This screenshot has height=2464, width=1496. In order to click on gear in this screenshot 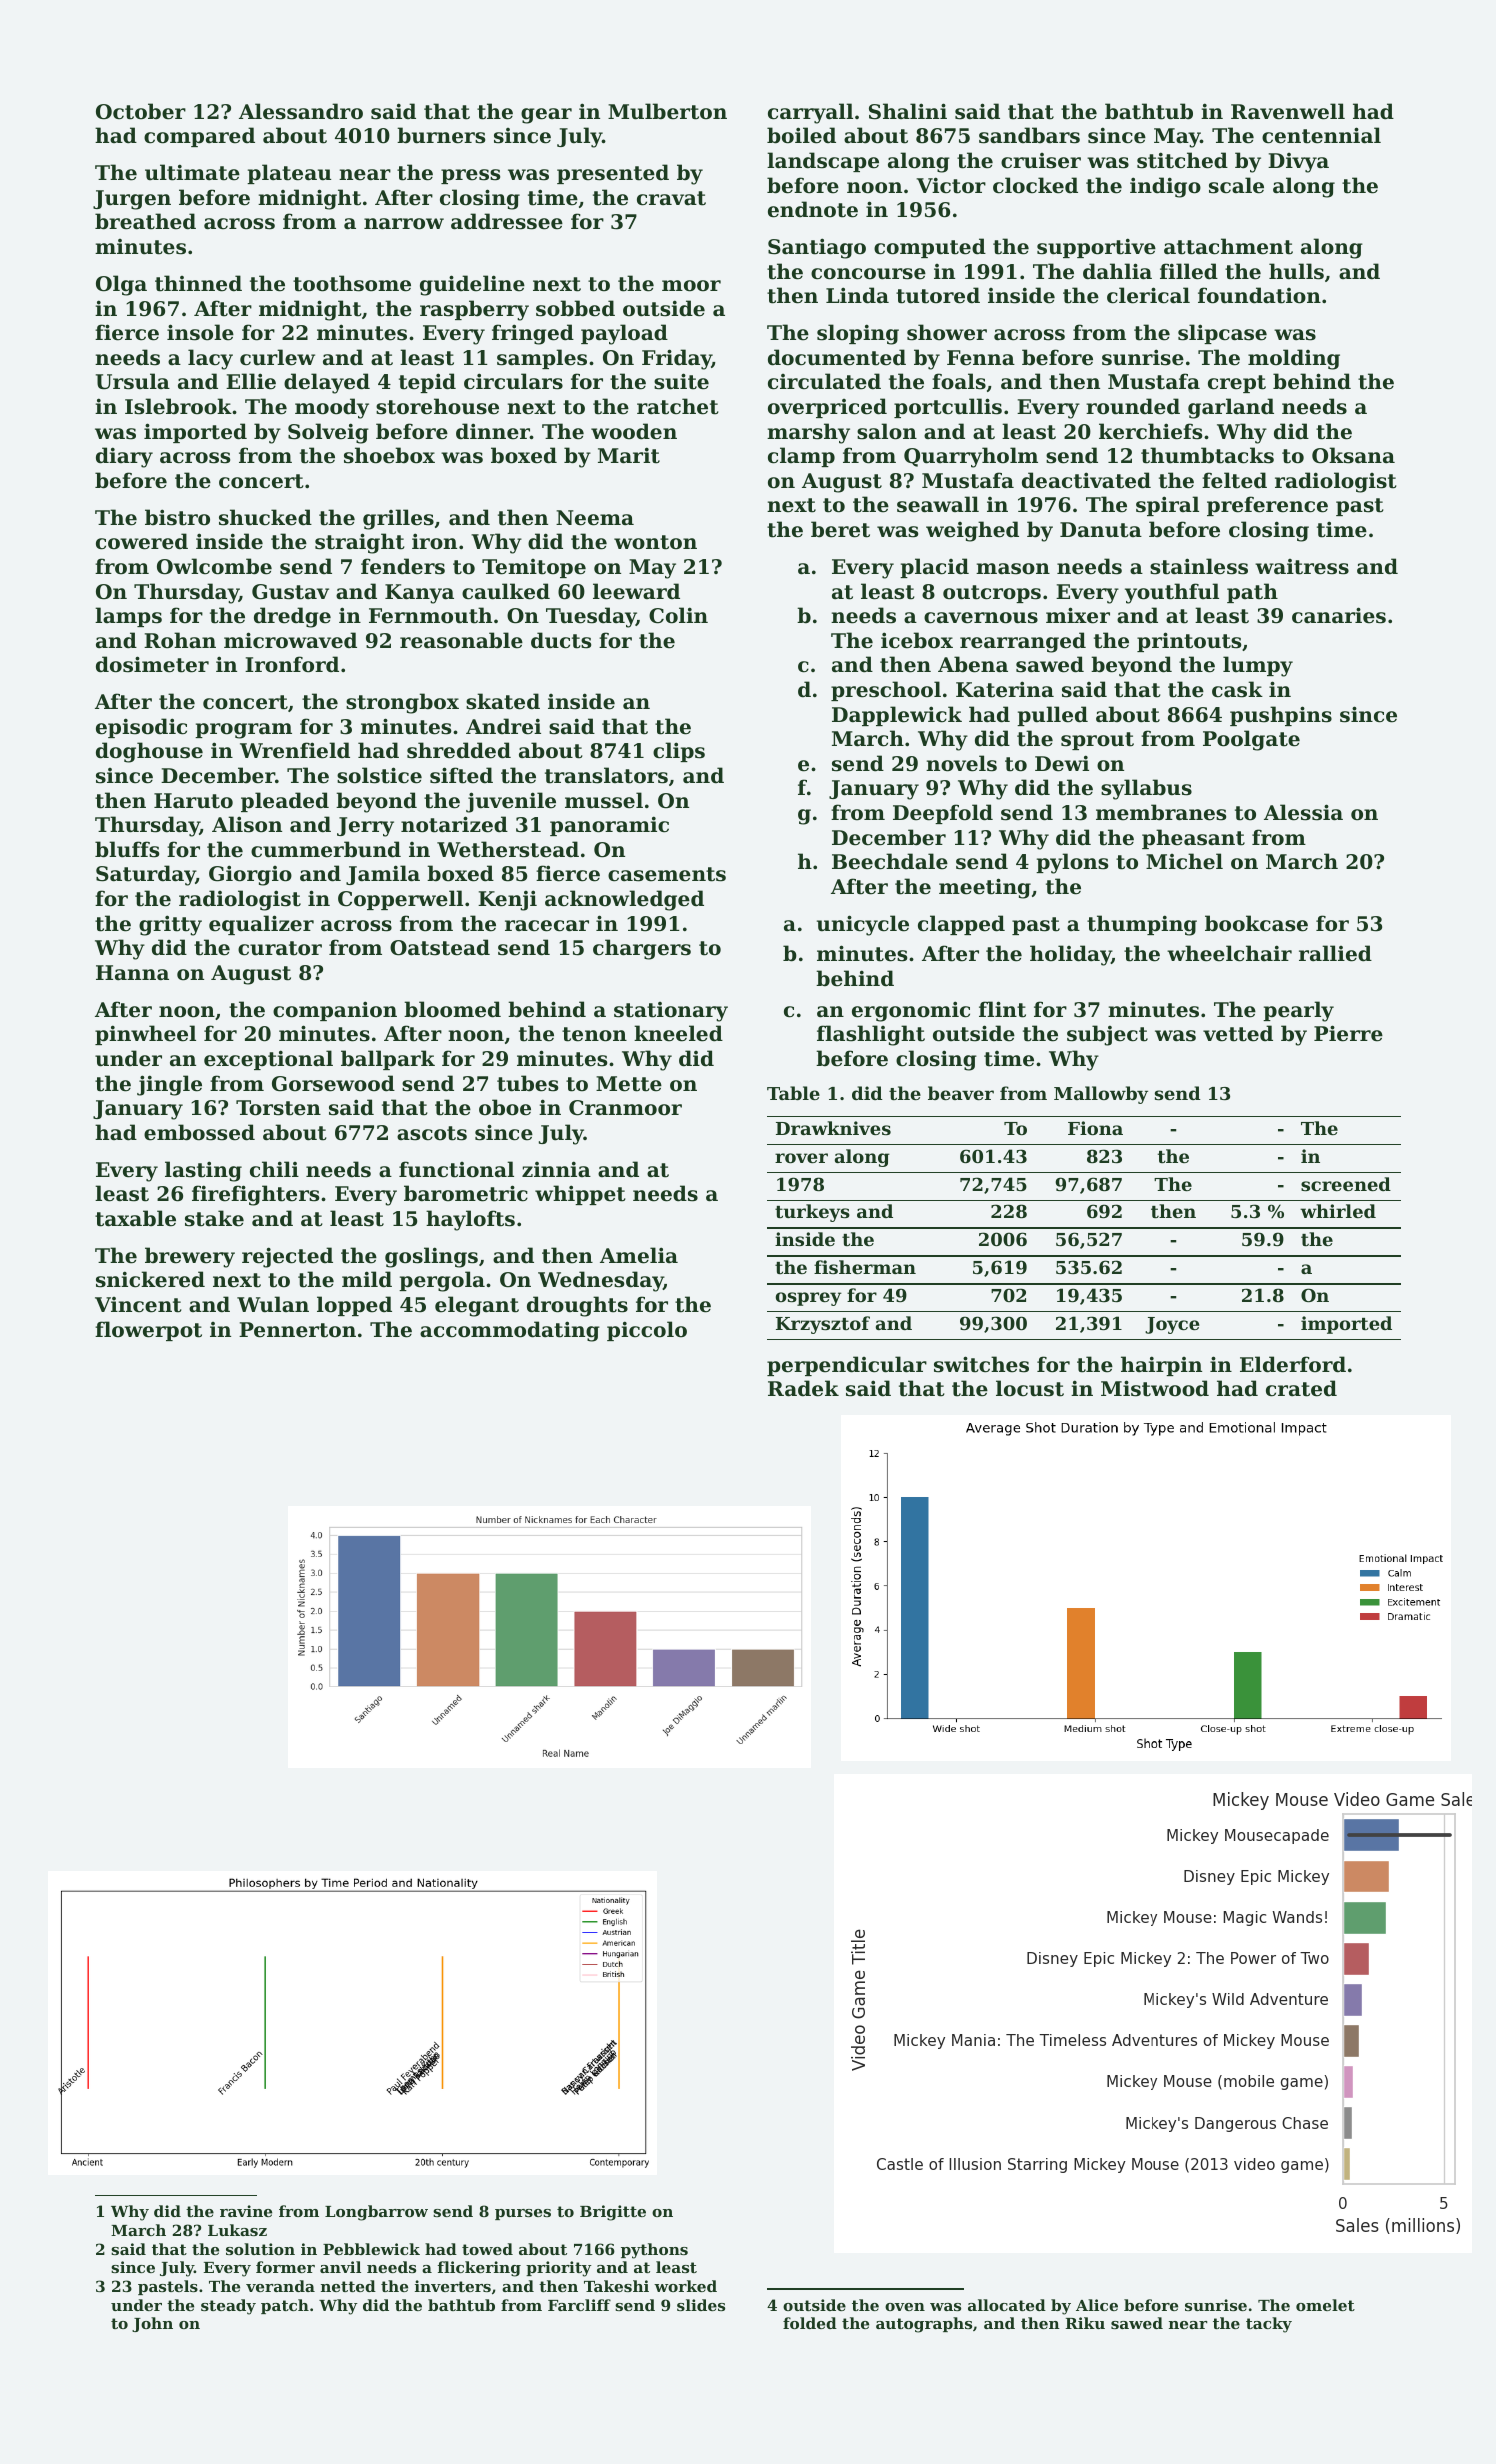, I will do `click(546, 116)`.
